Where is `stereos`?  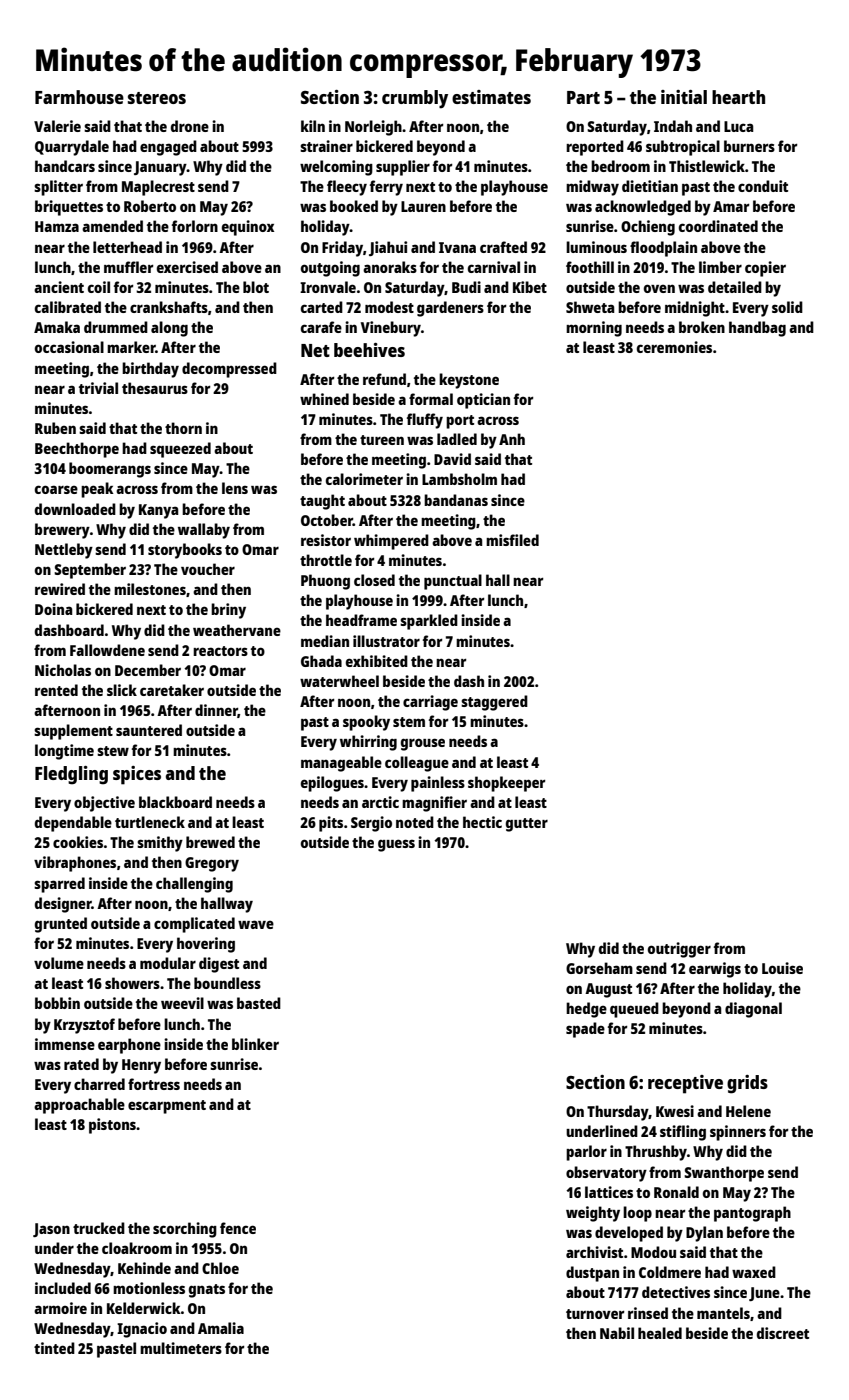 stereos is located at coordinates (157, 98).
